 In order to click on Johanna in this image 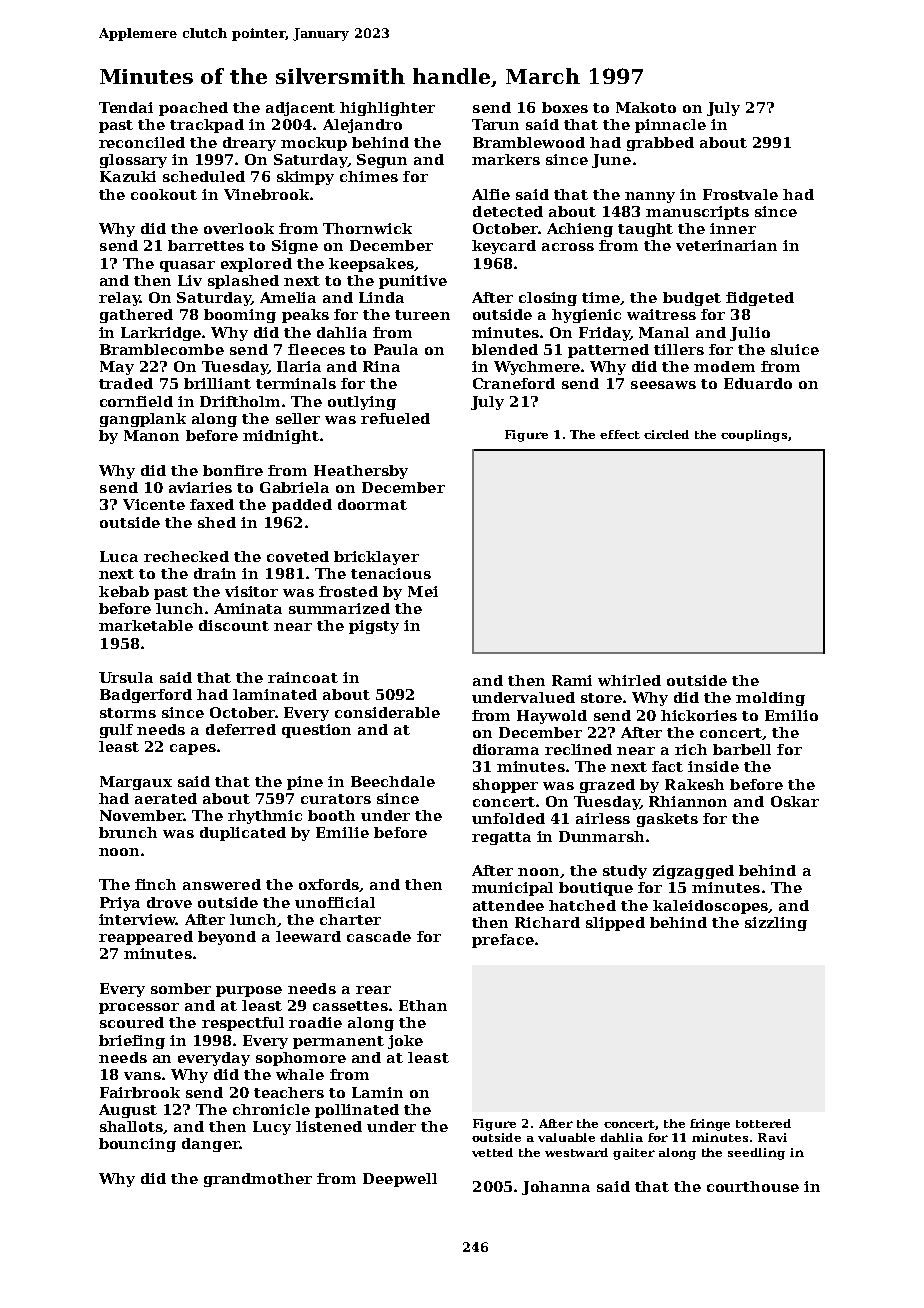, I will do `click(556, 1188)`.
